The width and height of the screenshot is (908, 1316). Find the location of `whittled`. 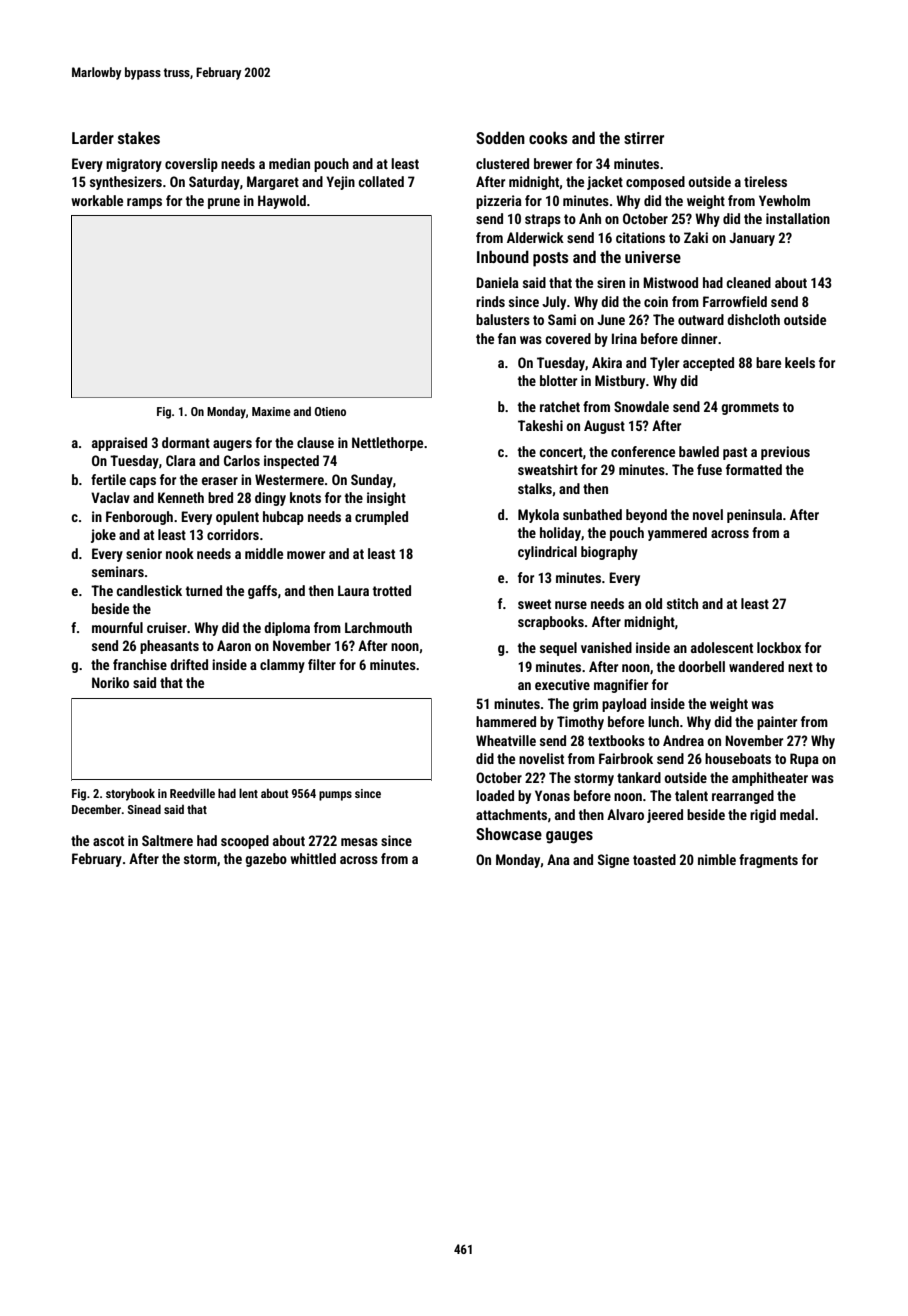

whittled is located at coordinates (313, 858).
